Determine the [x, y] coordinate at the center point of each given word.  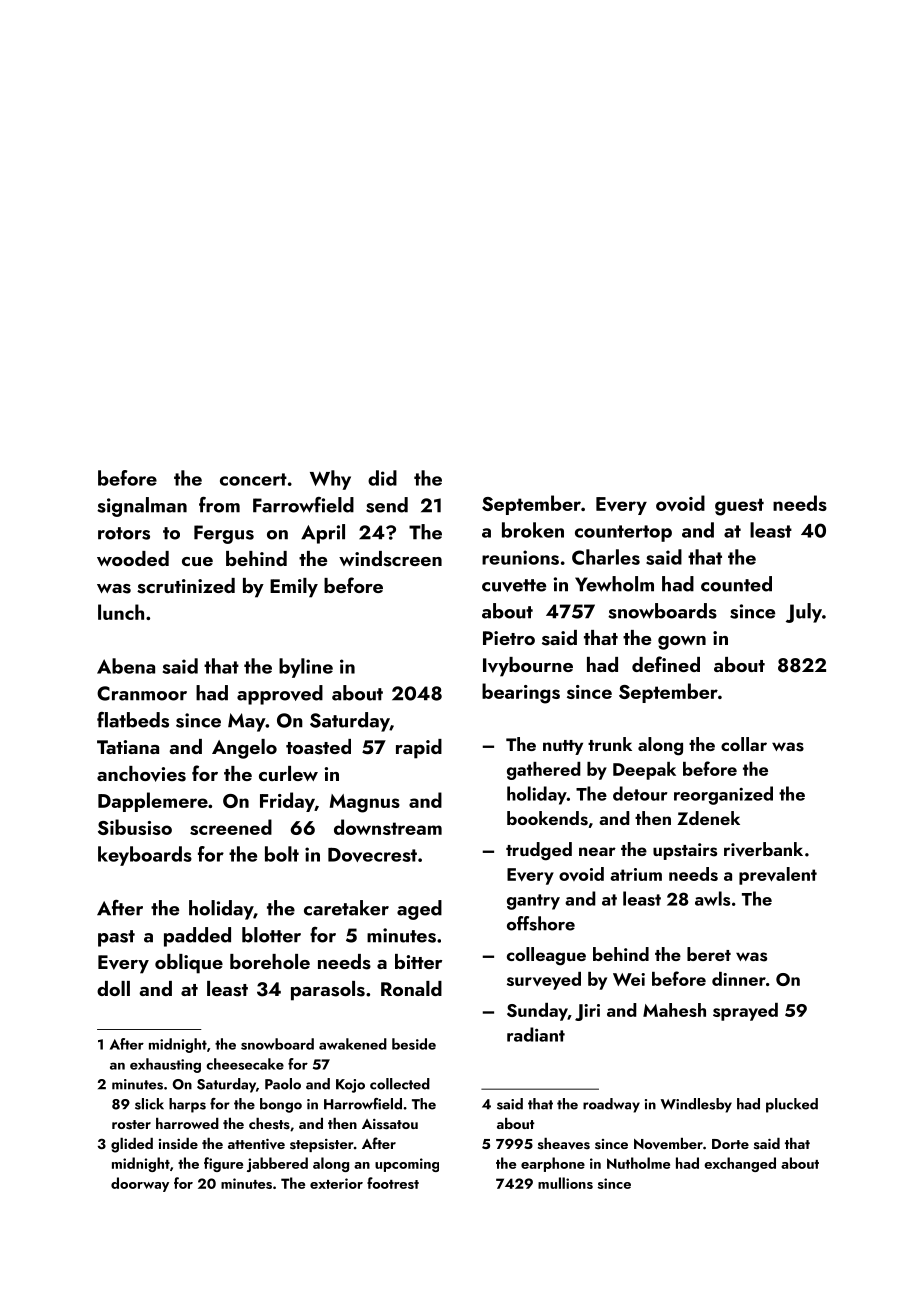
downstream [388, 827]
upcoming [407, 1165]
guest [739, 507]
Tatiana [128, 747]
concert [253, 479]
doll [113, 988]
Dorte [730, 1144]
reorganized [723, 795]
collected [400, 1084]
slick [149, 1104]
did [382, 478]
